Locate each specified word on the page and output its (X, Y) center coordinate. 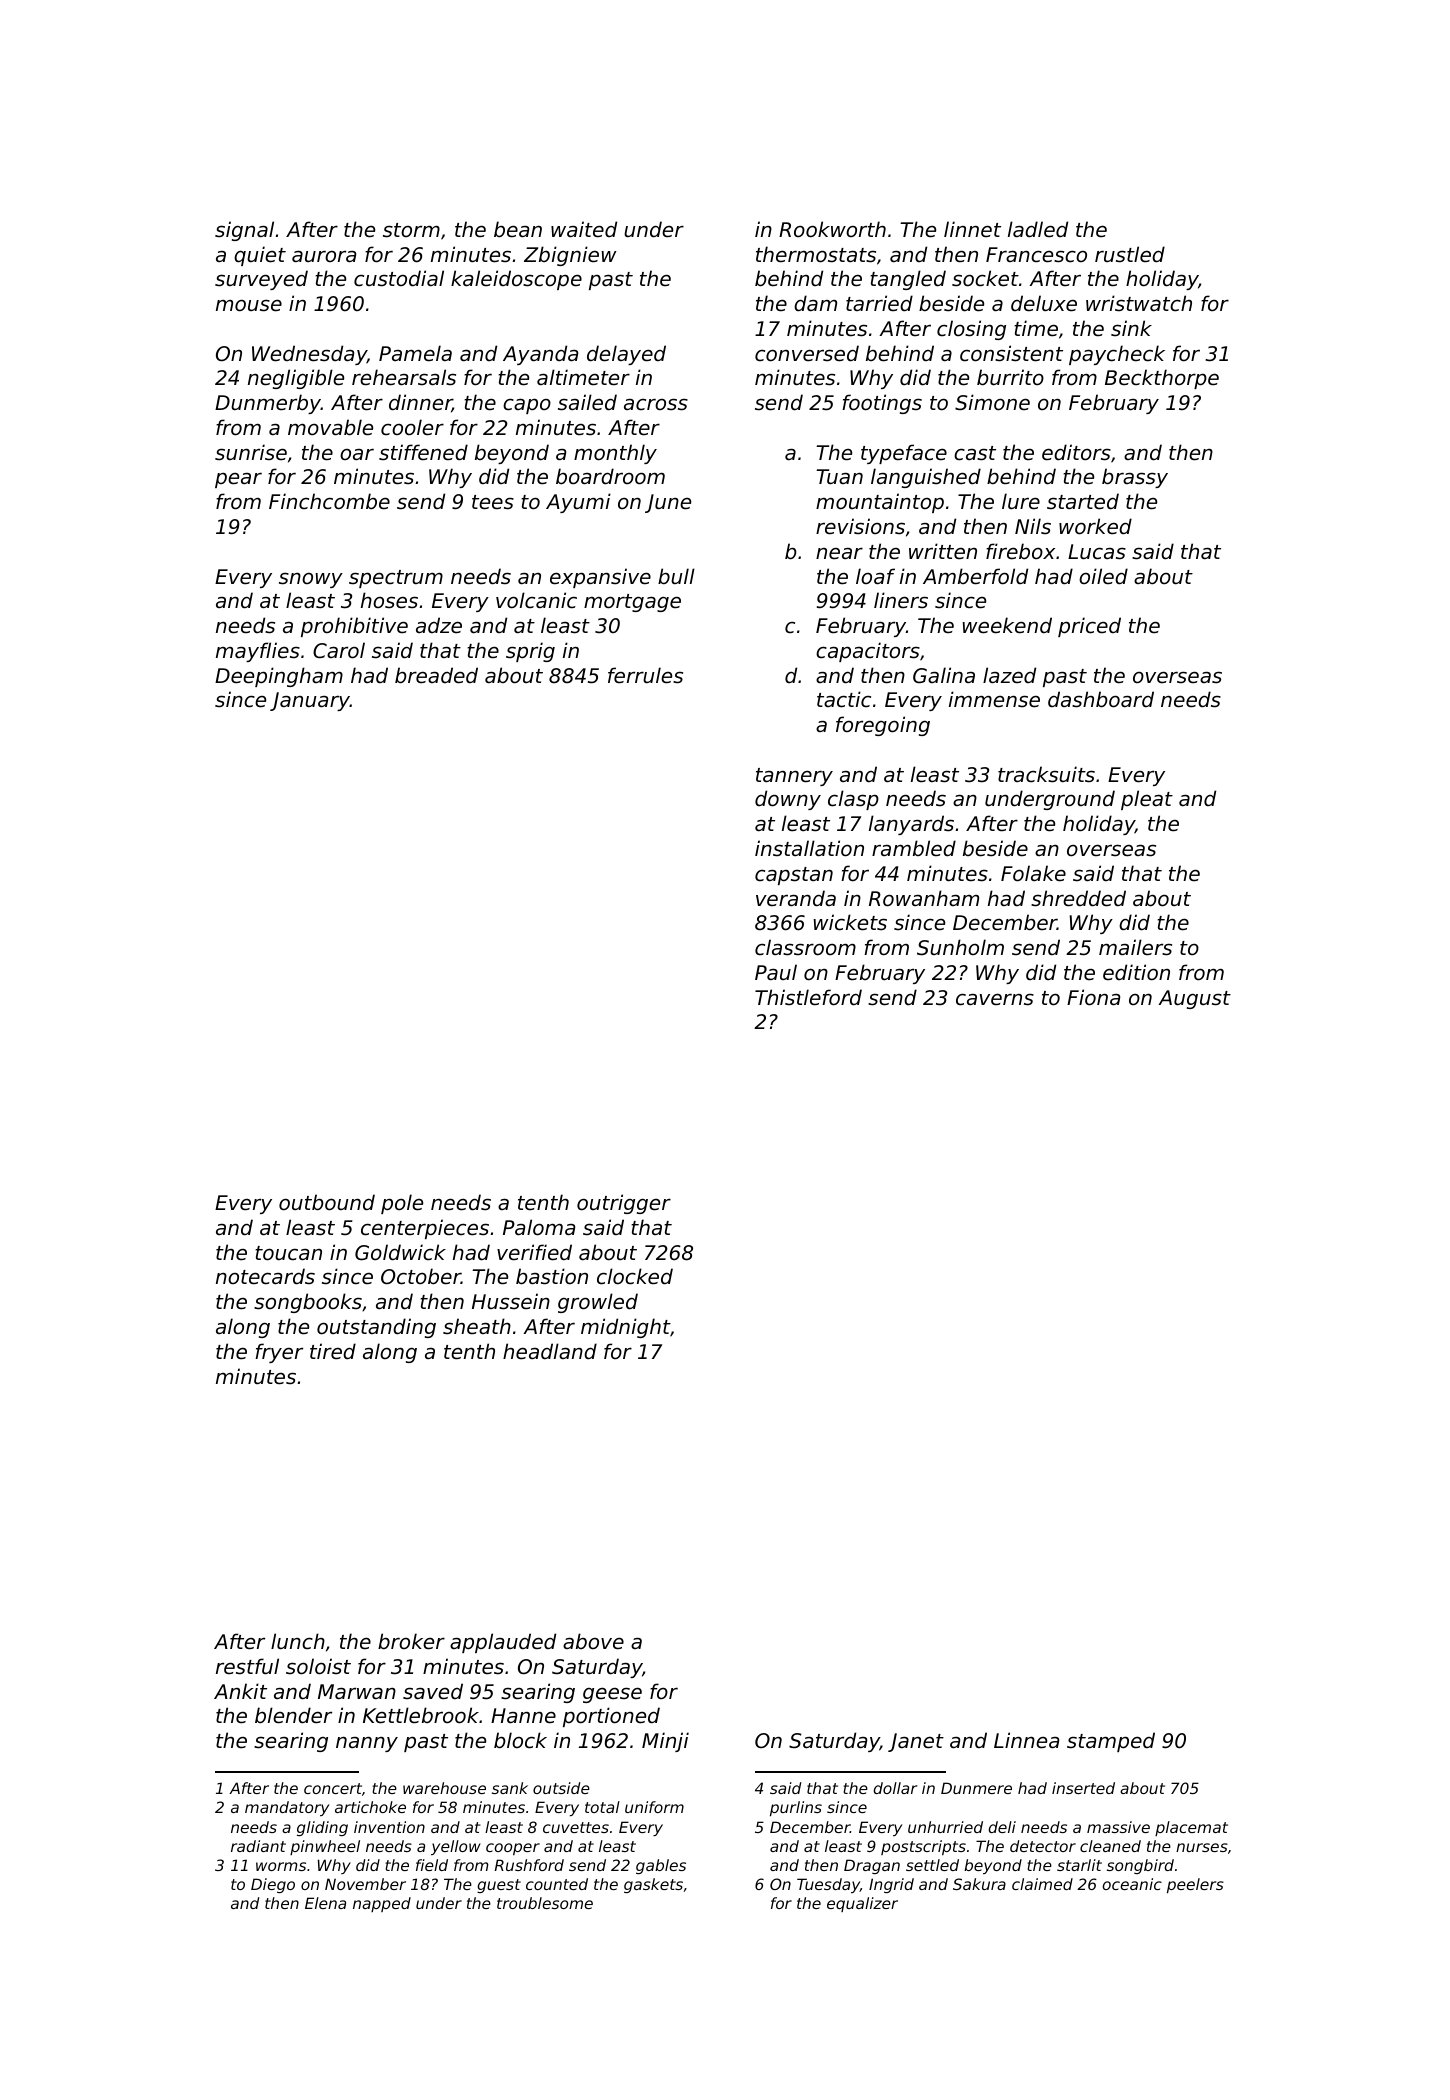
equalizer (862, 1904)
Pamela (415, 353)
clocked (635, 1276)
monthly (615, 454)
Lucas (1097, 552)
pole (402, 1204)
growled (598, 1303)
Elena (325, 1903)
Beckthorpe (1162, 379)
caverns (995, 999)
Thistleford (808, 997)
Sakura (979, 1884)
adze (439, 625)
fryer (279, 1353)
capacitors (868, 652)
